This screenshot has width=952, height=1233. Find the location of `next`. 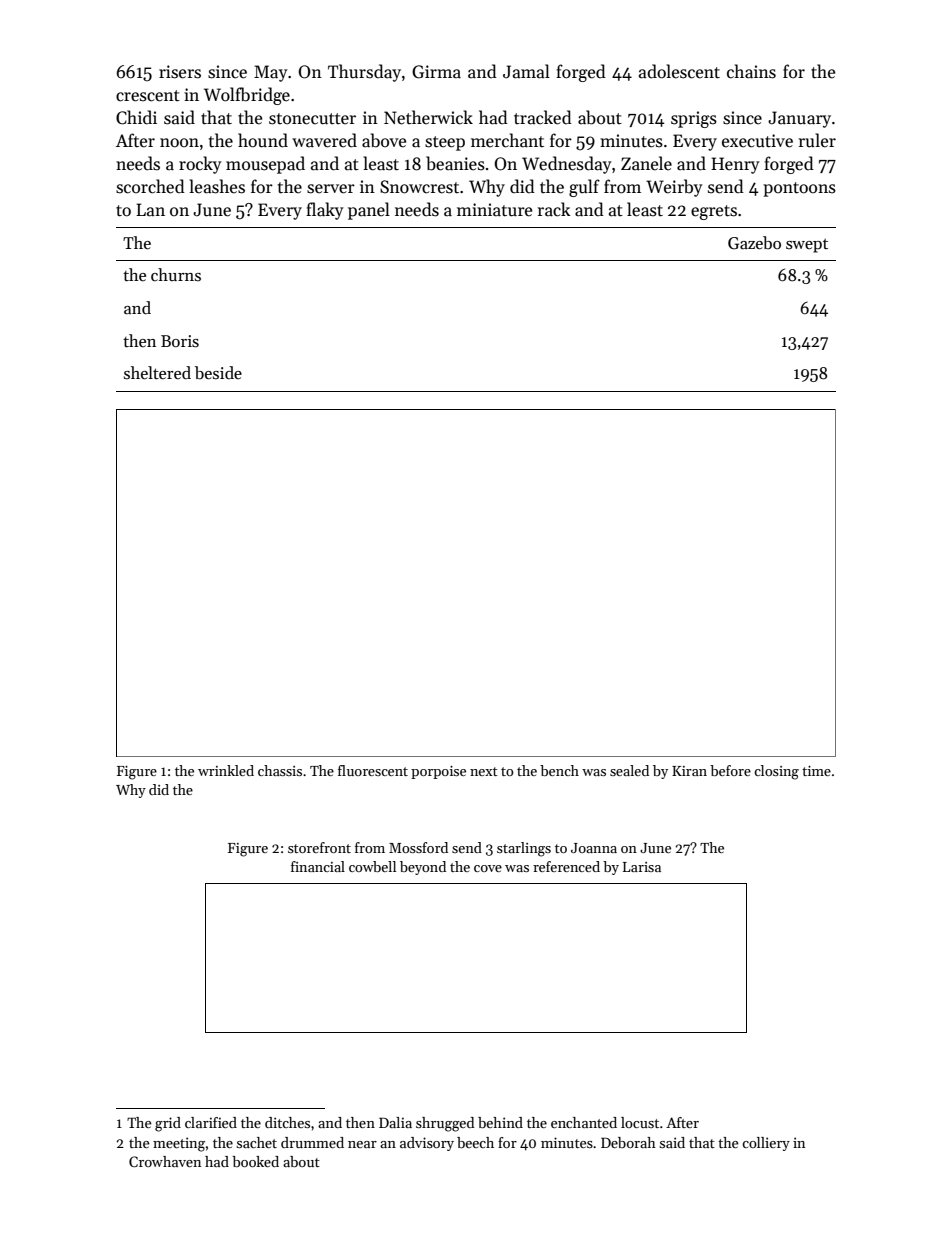

next is located at coordinates (484, 771).
